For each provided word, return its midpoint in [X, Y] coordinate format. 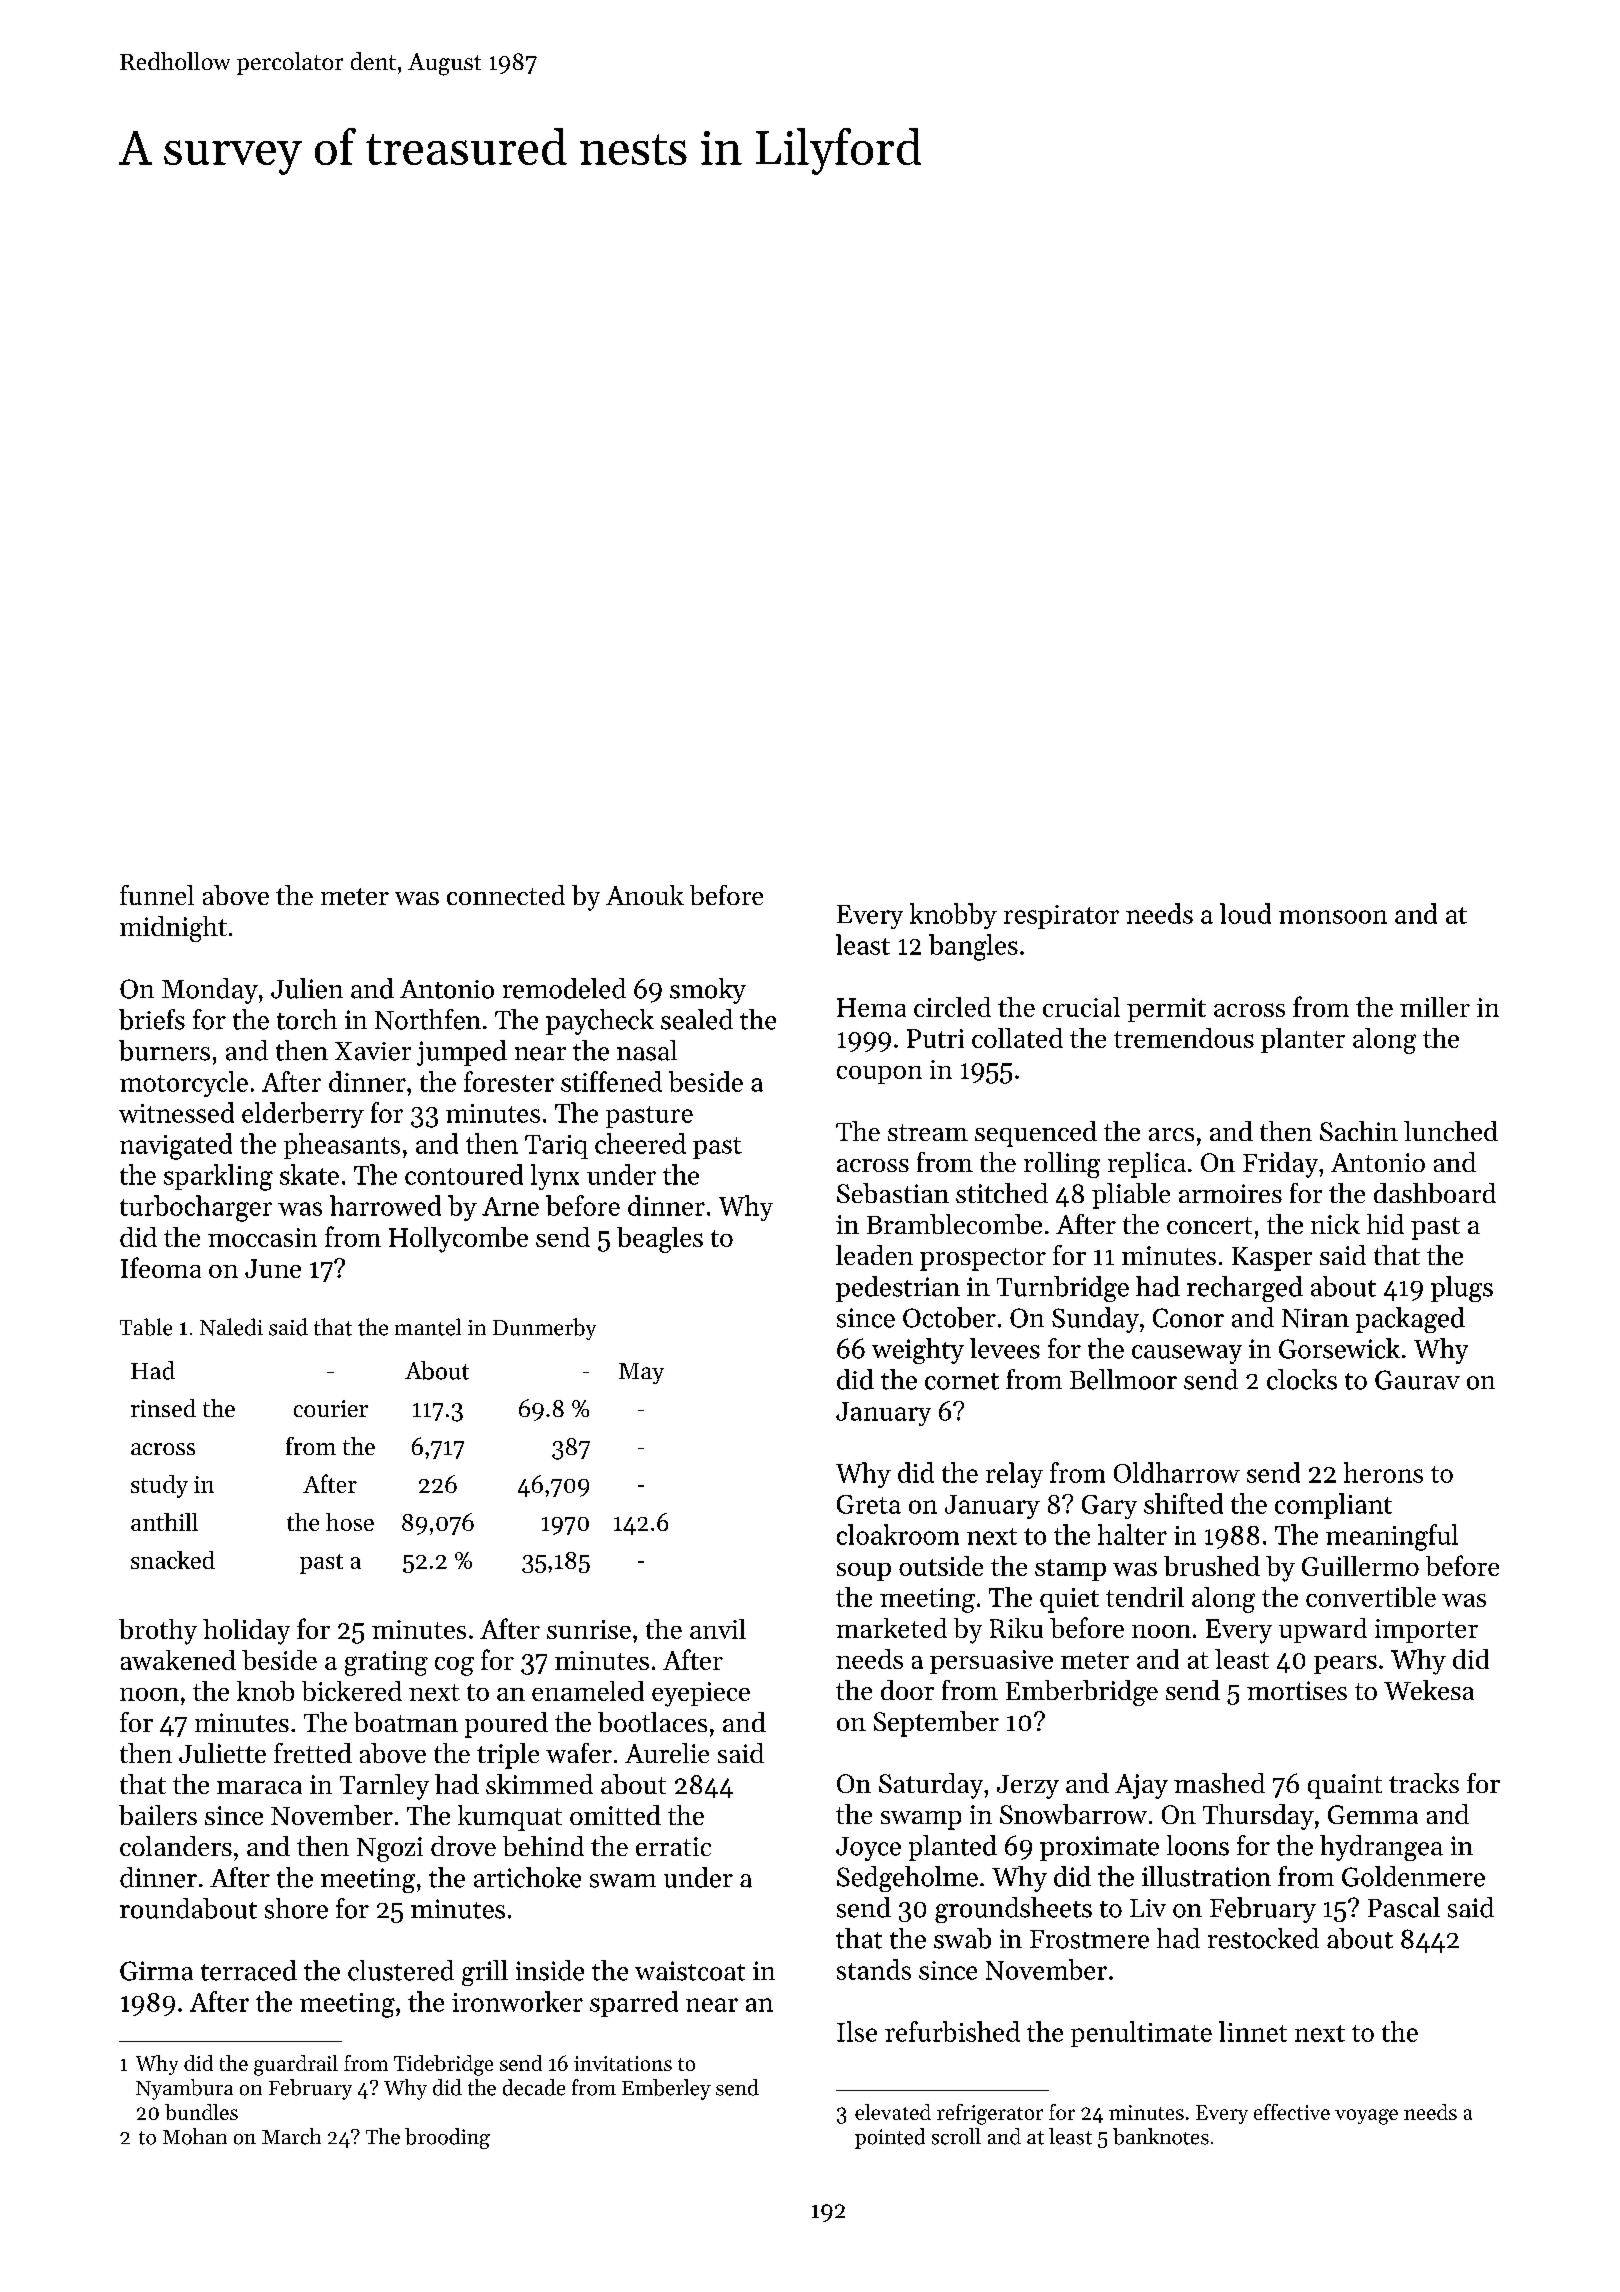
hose [350, 1522]
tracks [1424, 1783]
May [641, 1373]
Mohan [195, 2136]
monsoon [1333, 917]
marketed [891, 1628]
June [273, 1268]
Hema [871, 1007]
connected [506, 895]
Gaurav [1417, 1380]
